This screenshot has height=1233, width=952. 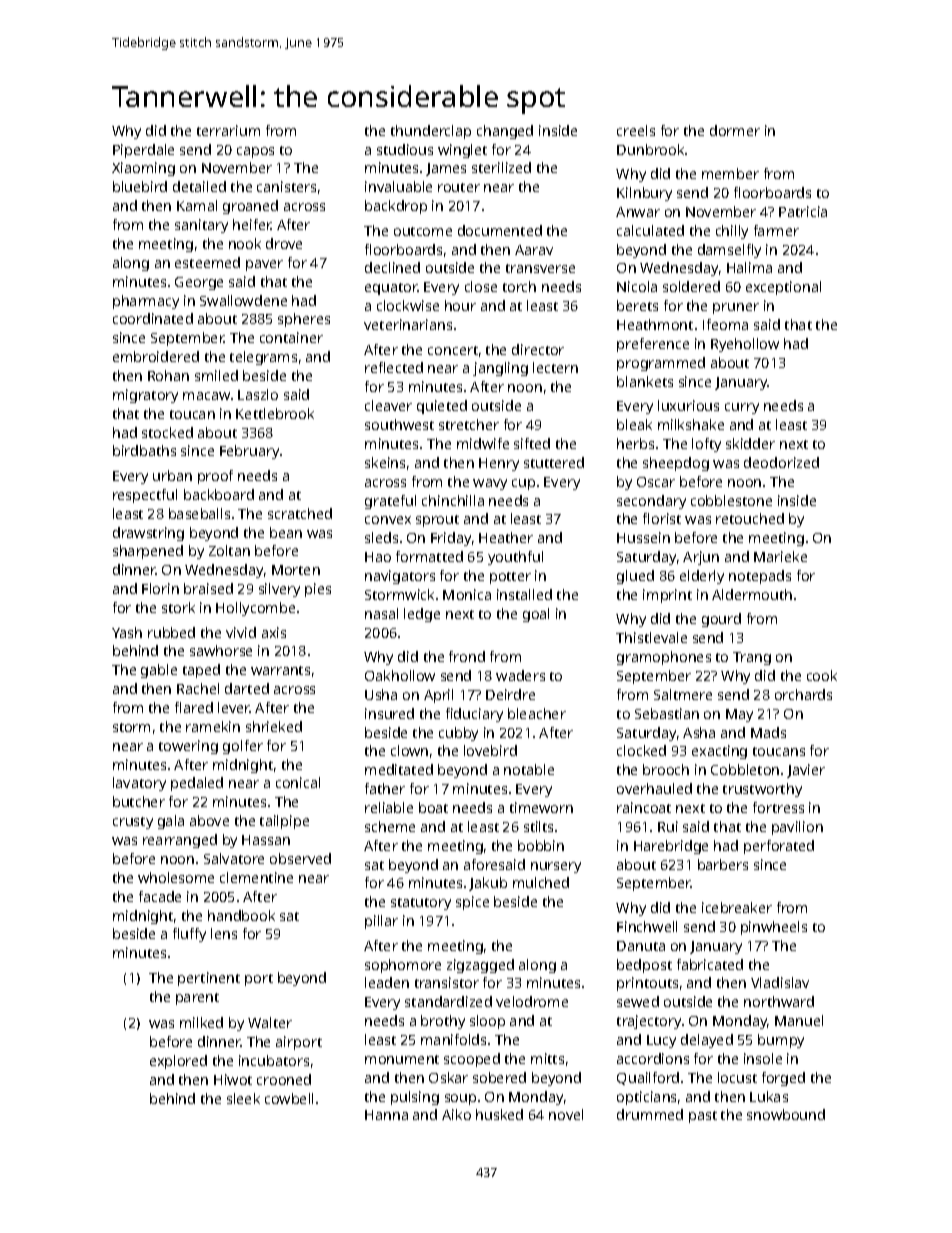 What do you see at coordinates (661, 364) in the screenshot?
I see `programmed` at bounding box center [661, 364].
